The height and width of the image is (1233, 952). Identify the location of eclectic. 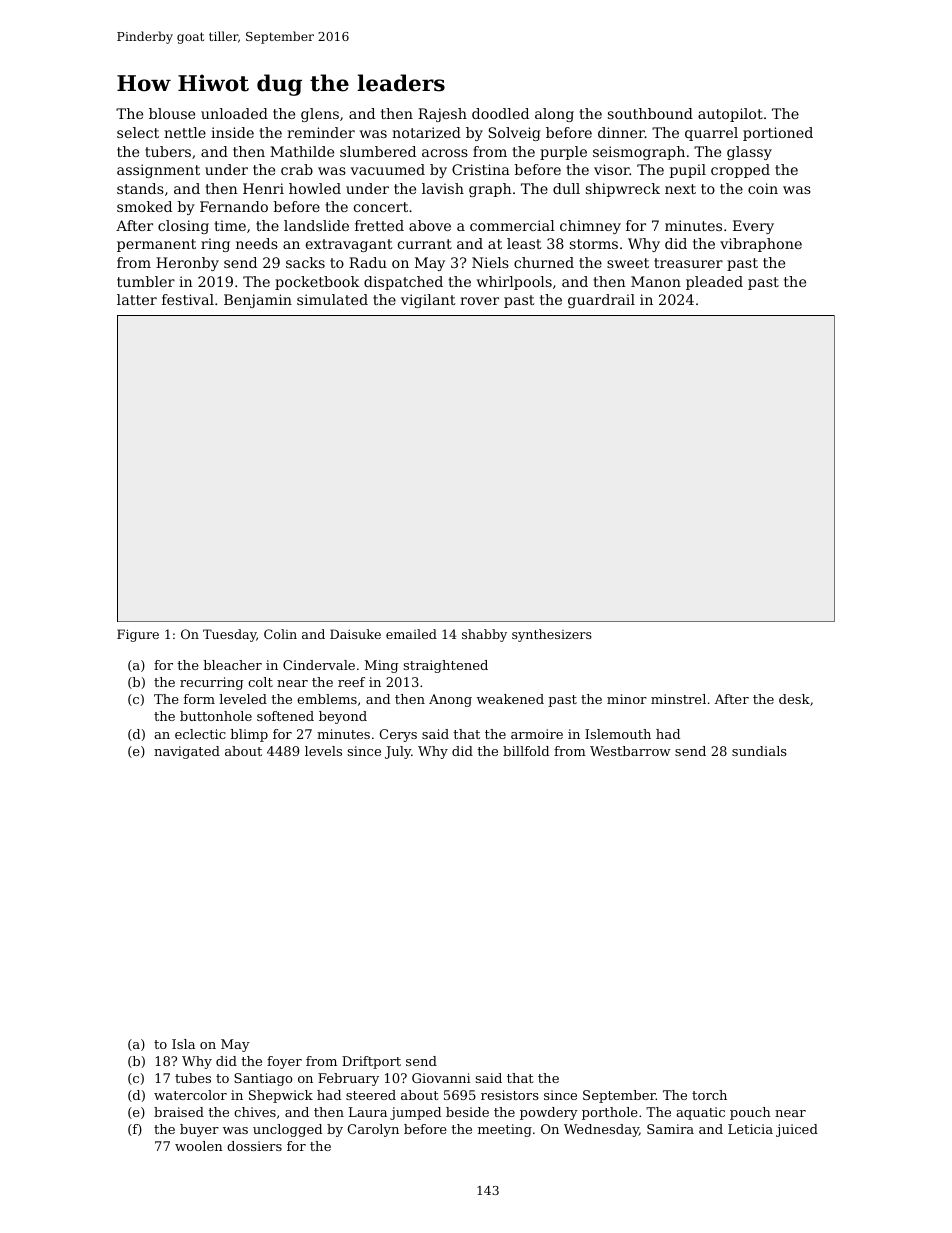
(200, 734).
